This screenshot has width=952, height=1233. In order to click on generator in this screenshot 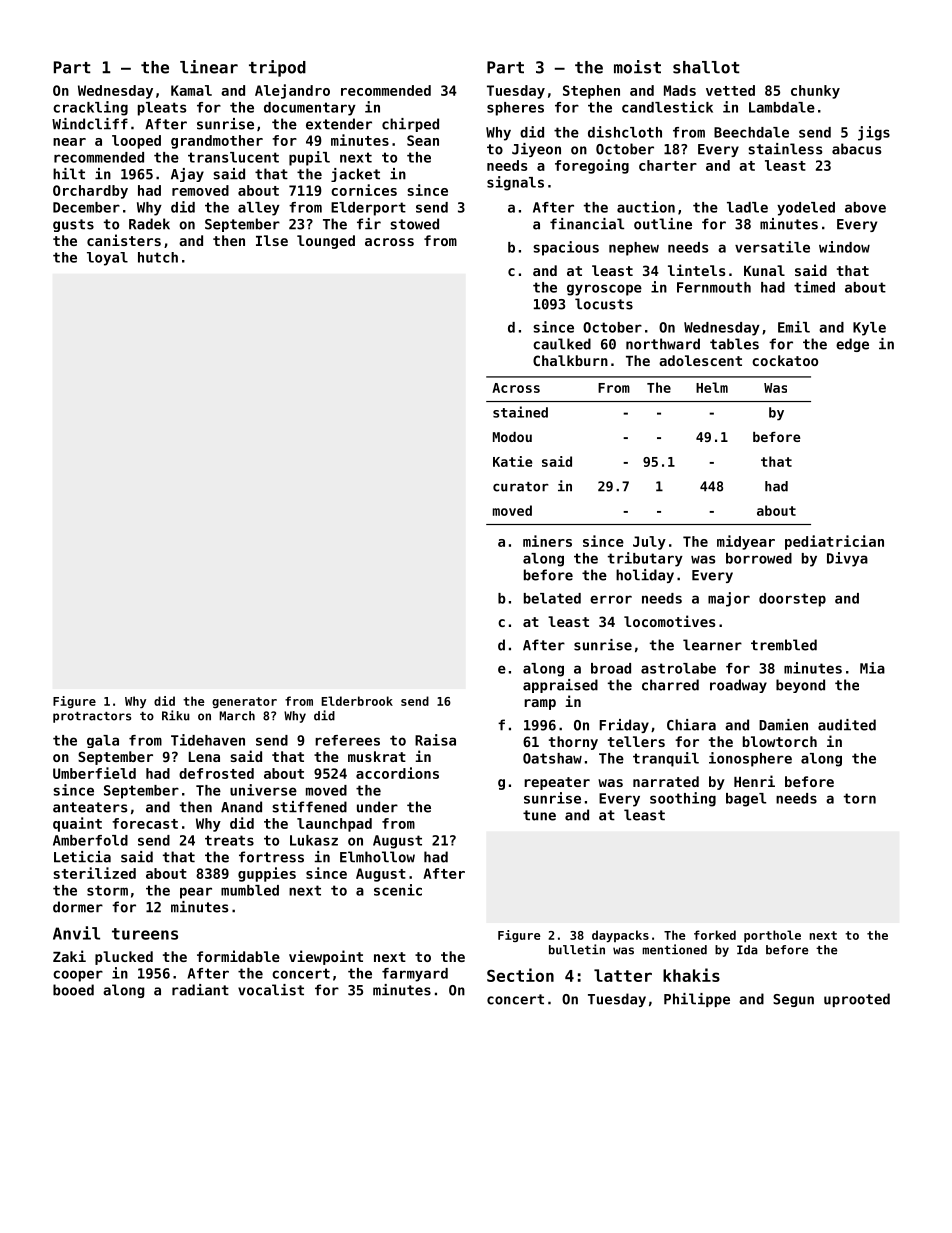, I will do `click(244, 702)`.
